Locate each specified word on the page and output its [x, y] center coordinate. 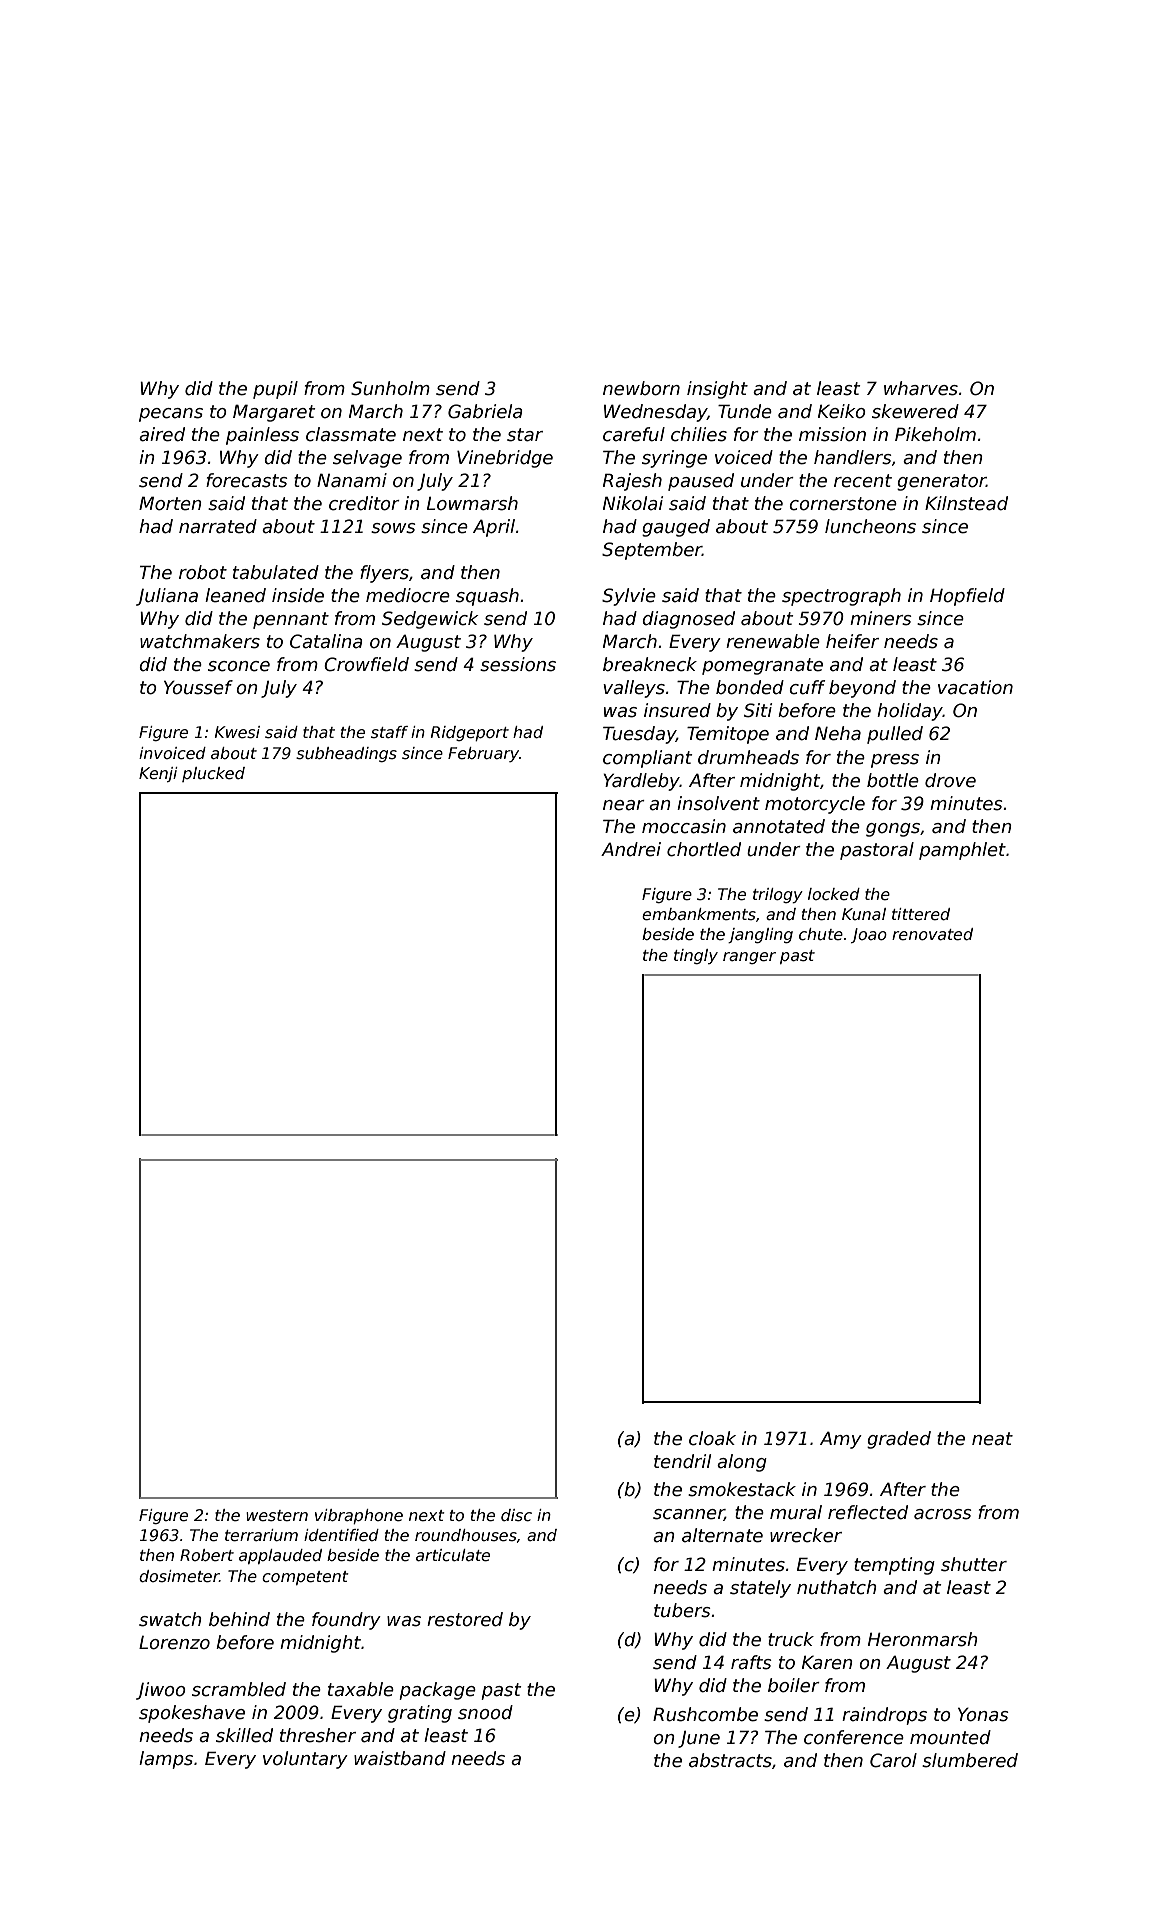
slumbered [970, 1760]
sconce [239, 666]
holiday [910, 712]
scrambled [239, 1689]
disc [516, 1515]
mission [832, 434]
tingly [696, 956]
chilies [699, 434]
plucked [213, 774]
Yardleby [641, 782]
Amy [841, 1440]
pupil [275, 390]
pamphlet [962, 851]
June [699, 1739]
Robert [207, 1555]
